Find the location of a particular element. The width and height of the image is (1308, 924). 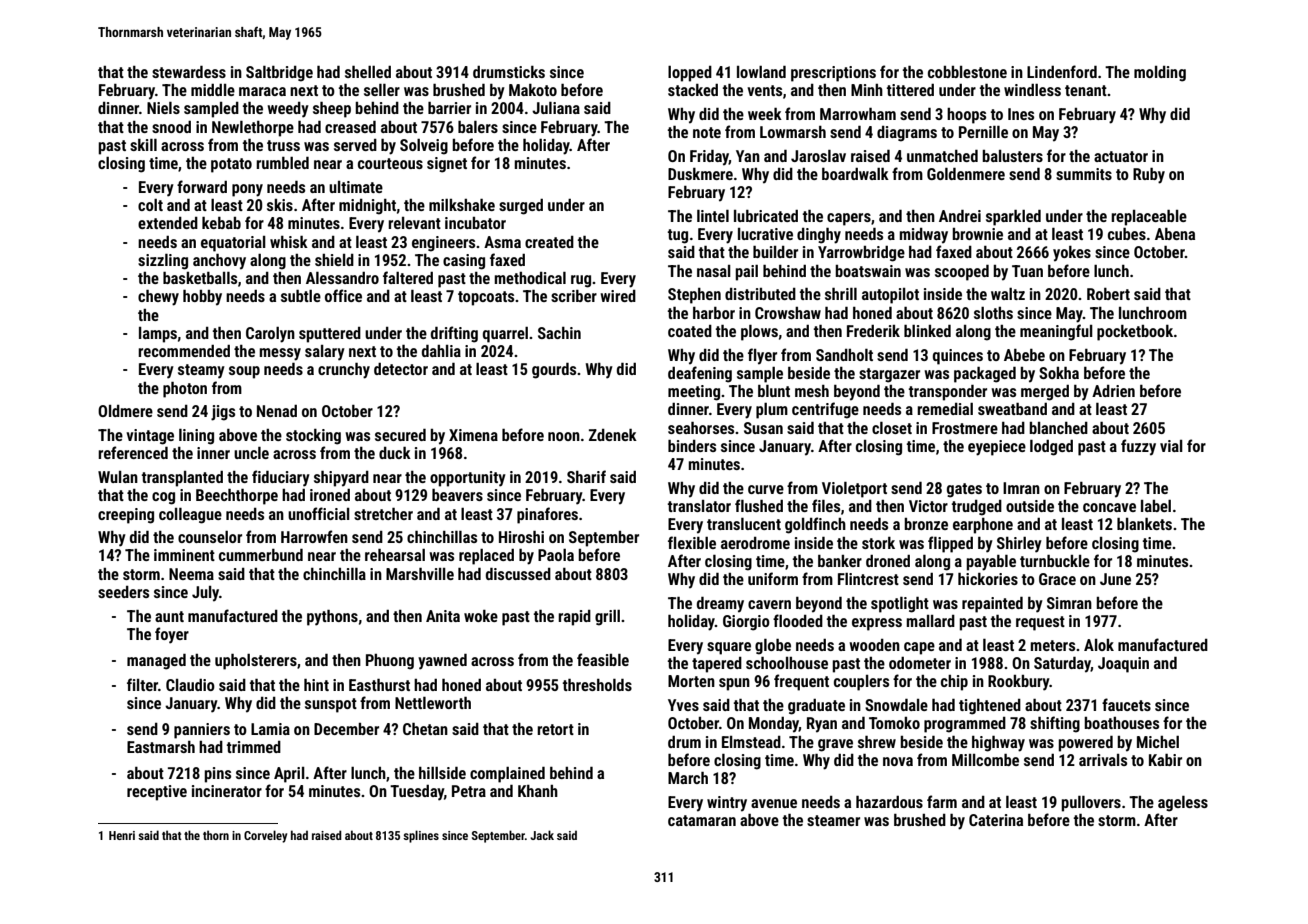

Lindenford is located at coordinates (1062, 71).
